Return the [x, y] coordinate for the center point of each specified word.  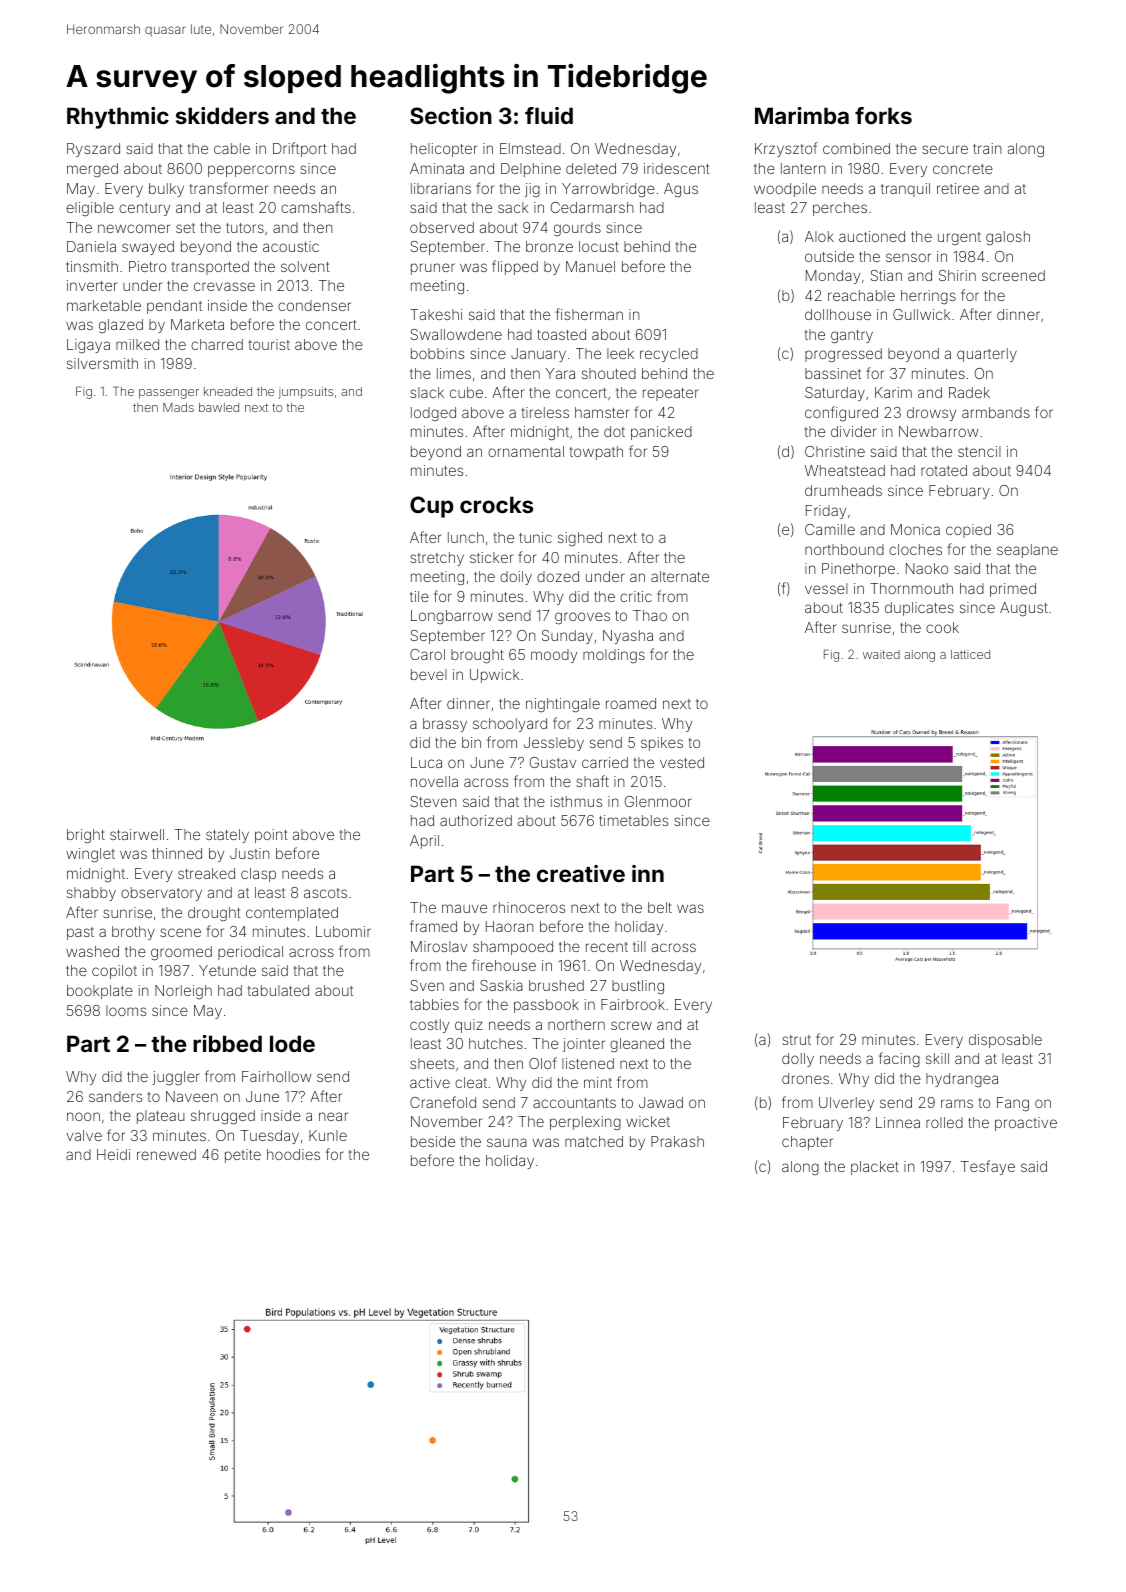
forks [883, 115]
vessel [826, 588]
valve [84, 1135]
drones [805, 1078]
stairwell [137, 834]
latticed [970, 654]
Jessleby [554, 744]
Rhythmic [118, 118]
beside [433, 1141]
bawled [219, 407]
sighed [580, 539]
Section [451, 115]
